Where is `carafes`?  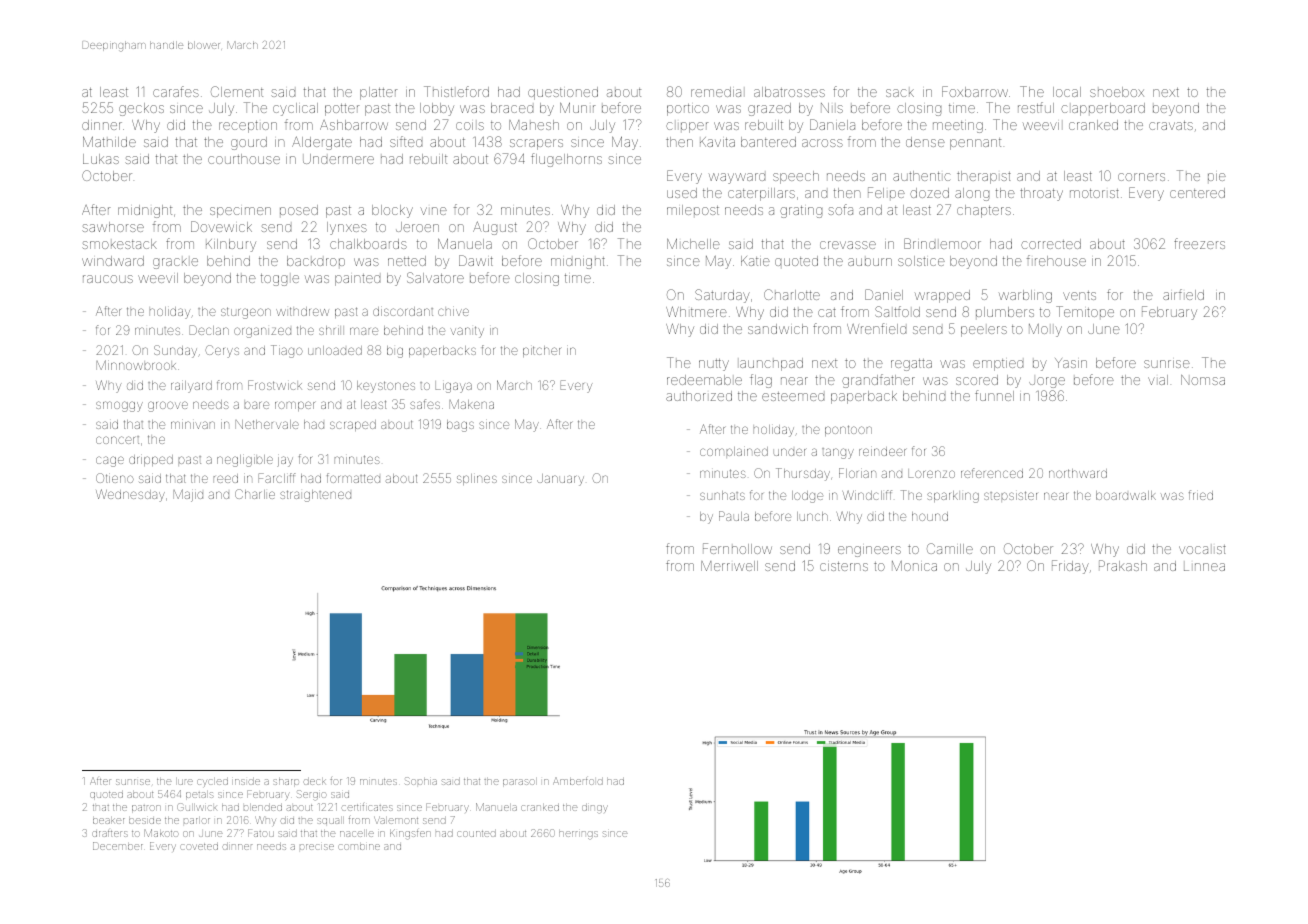 carafes is located at coordinates (176, 91).
